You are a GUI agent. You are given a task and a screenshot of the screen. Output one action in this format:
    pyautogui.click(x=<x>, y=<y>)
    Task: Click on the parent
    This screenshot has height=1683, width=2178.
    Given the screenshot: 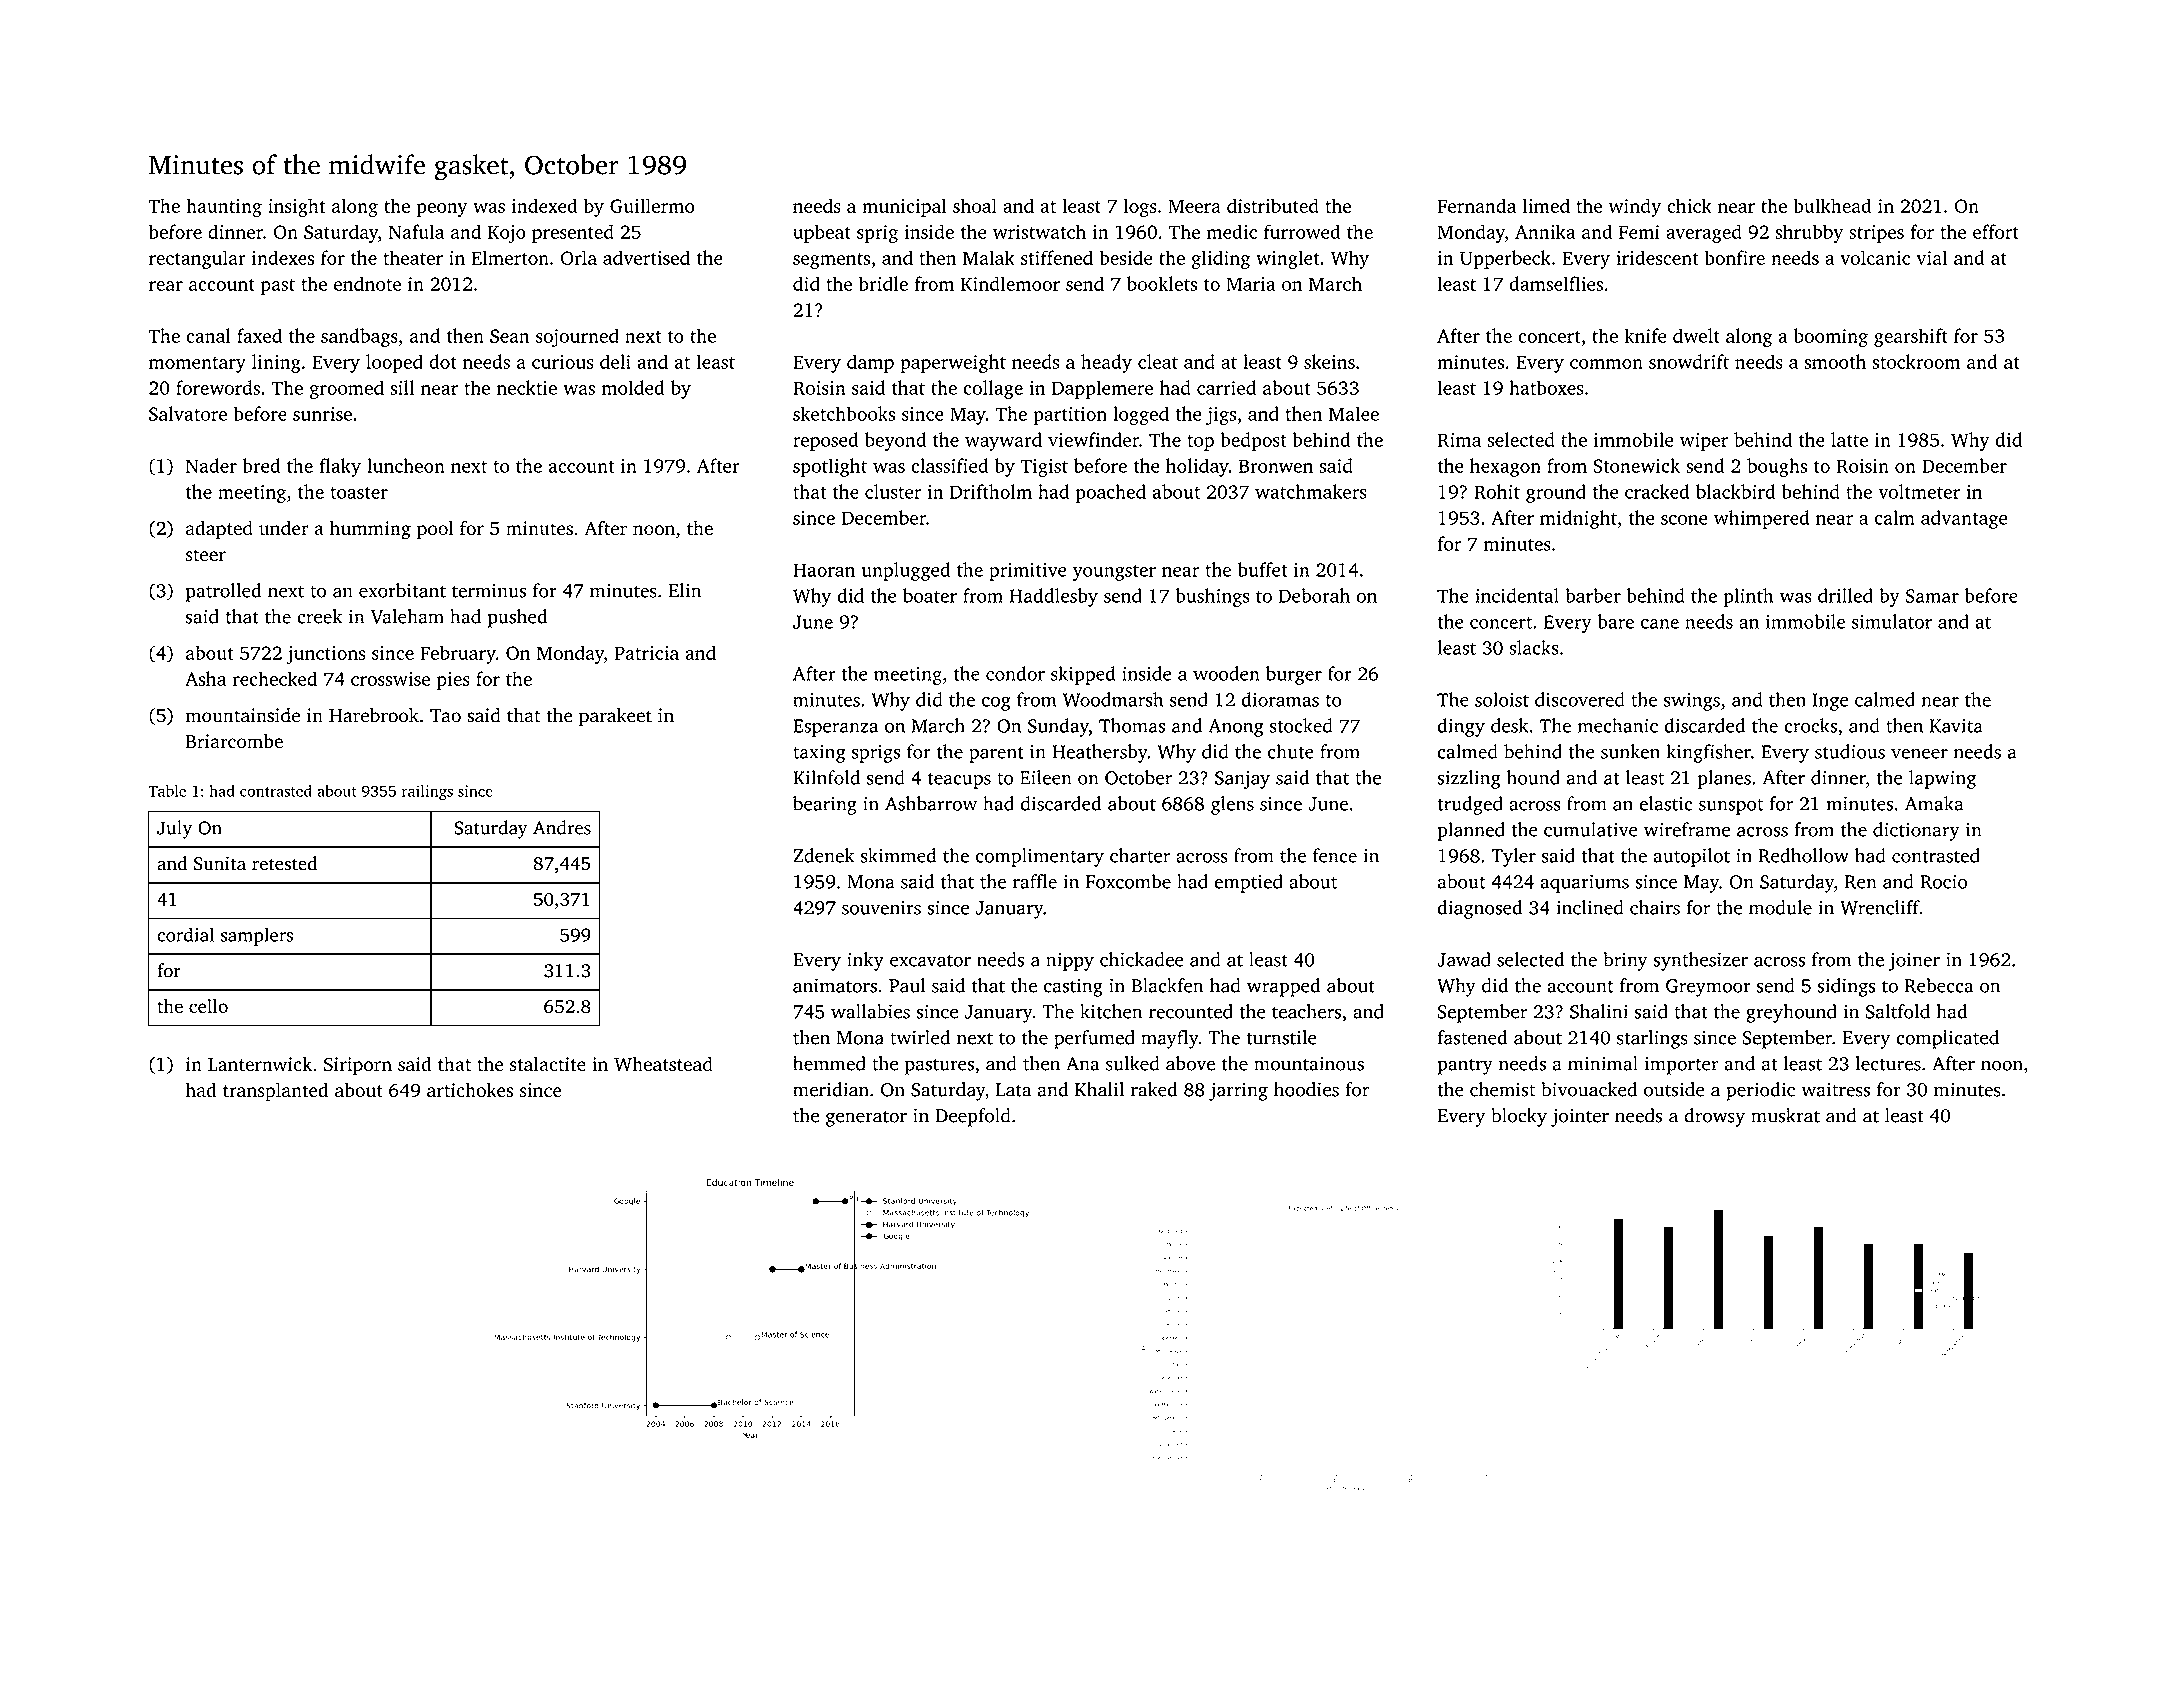 What is the action you would take?
    pyautogui.click(x=996, y=755)
